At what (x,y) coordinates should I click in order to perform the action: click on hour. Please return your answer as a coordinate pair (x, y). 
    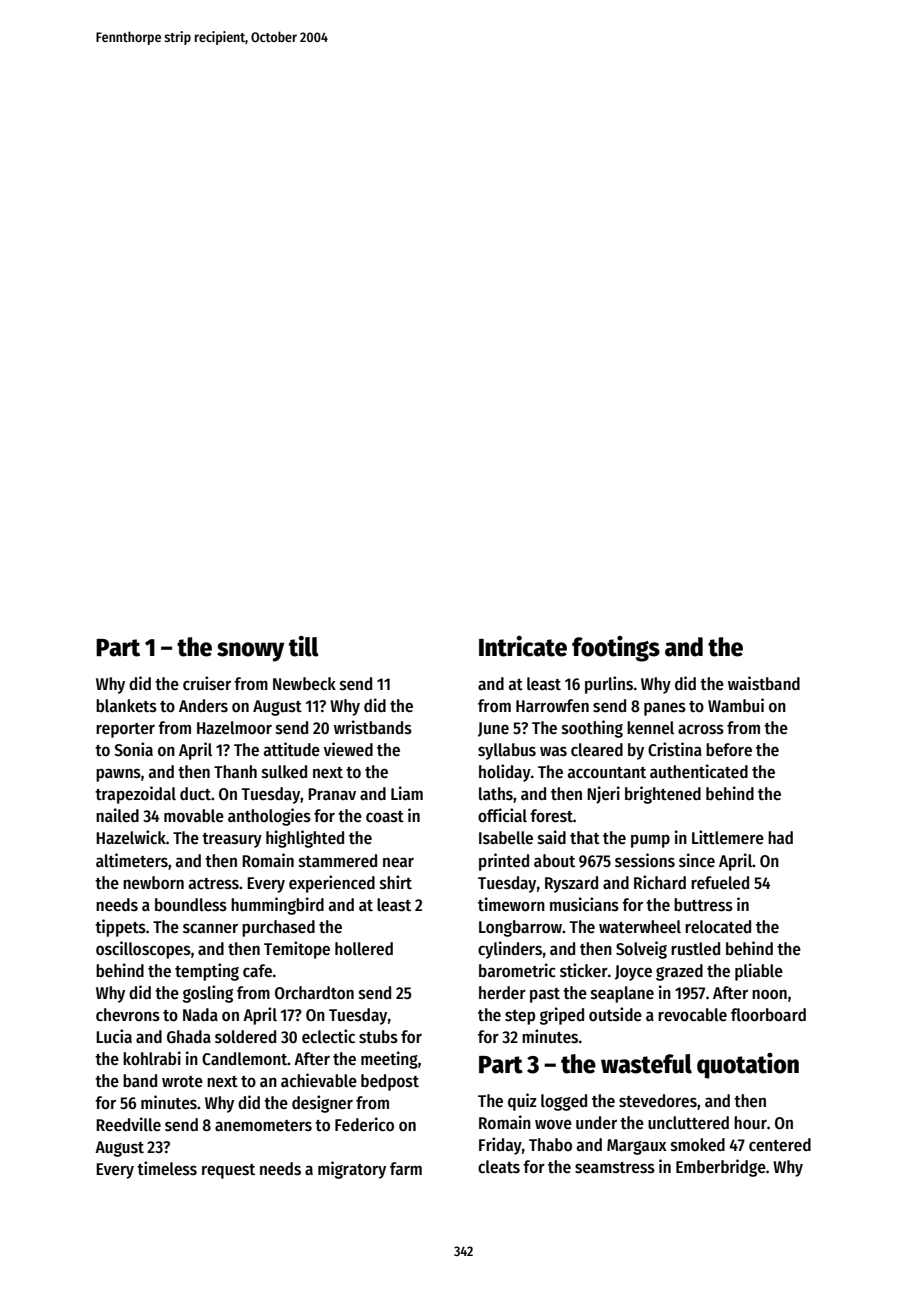
    Looking at the image, I should click on (750, 1123).
